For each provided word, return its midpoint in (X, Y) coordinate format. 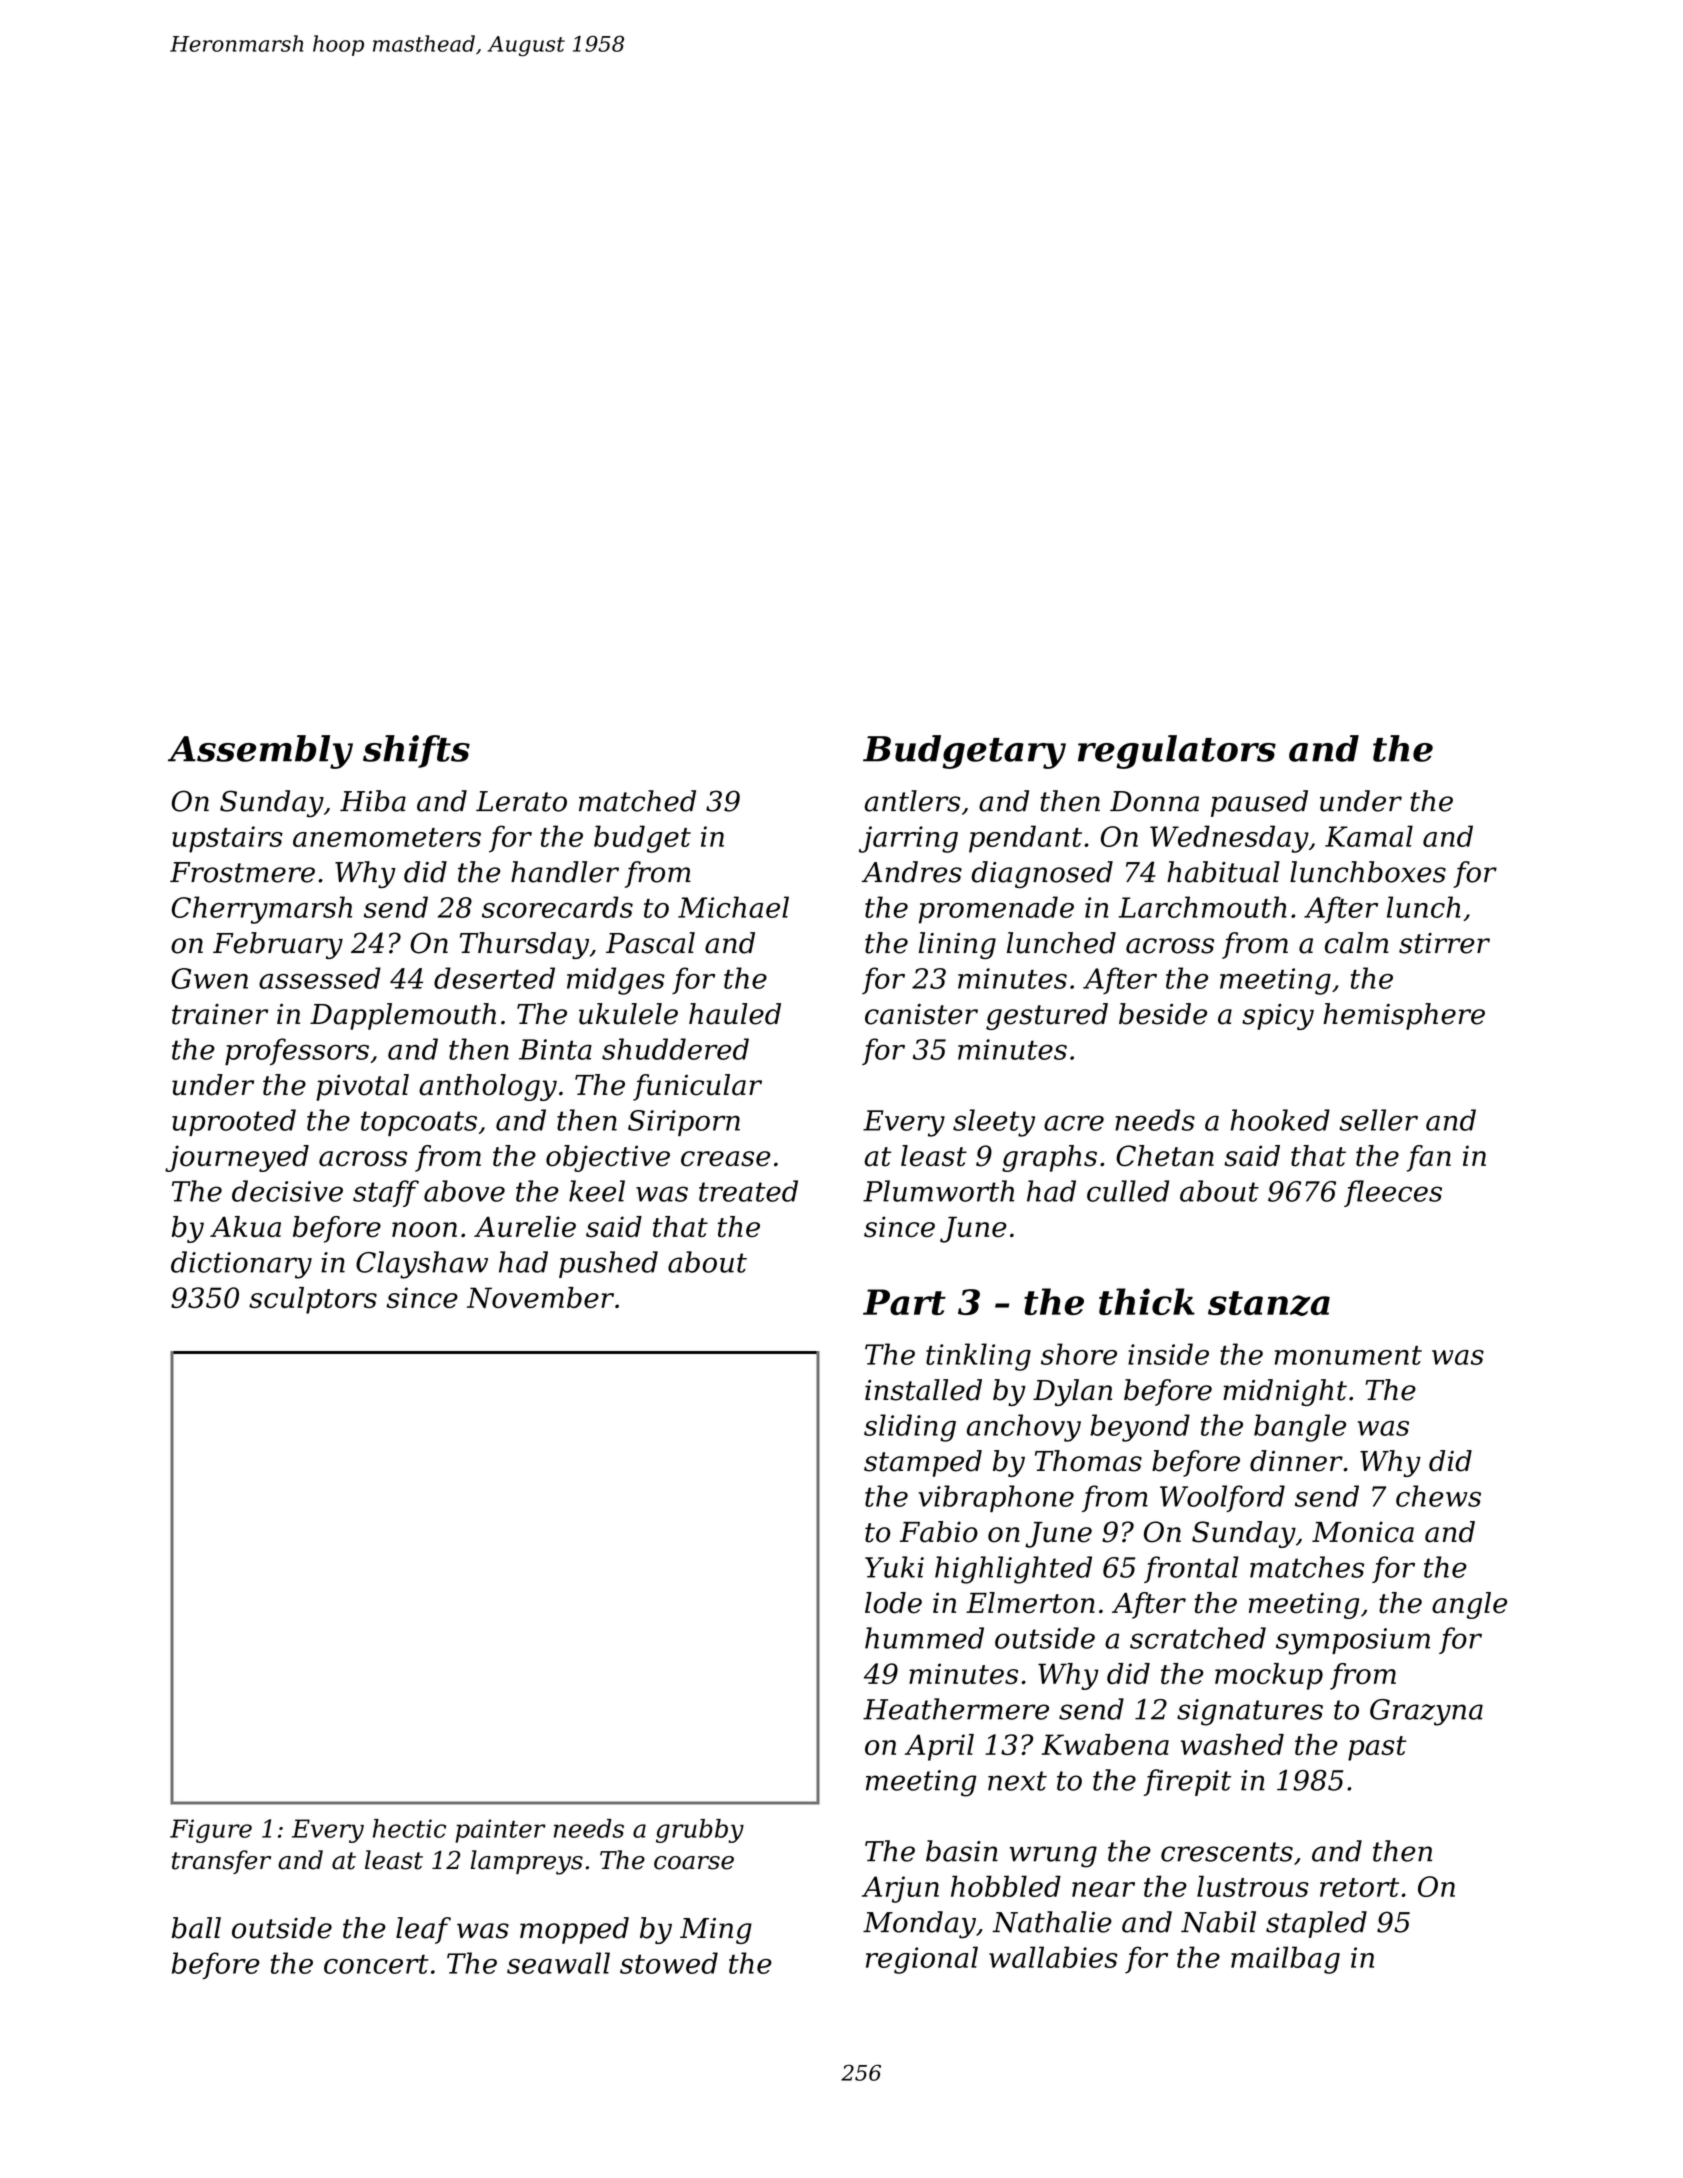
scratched (1198, 1638)
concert (376, 1964)
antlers (912, 801)
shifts (416, 751)
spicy (1278, 1017)
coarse (694, 1863)
